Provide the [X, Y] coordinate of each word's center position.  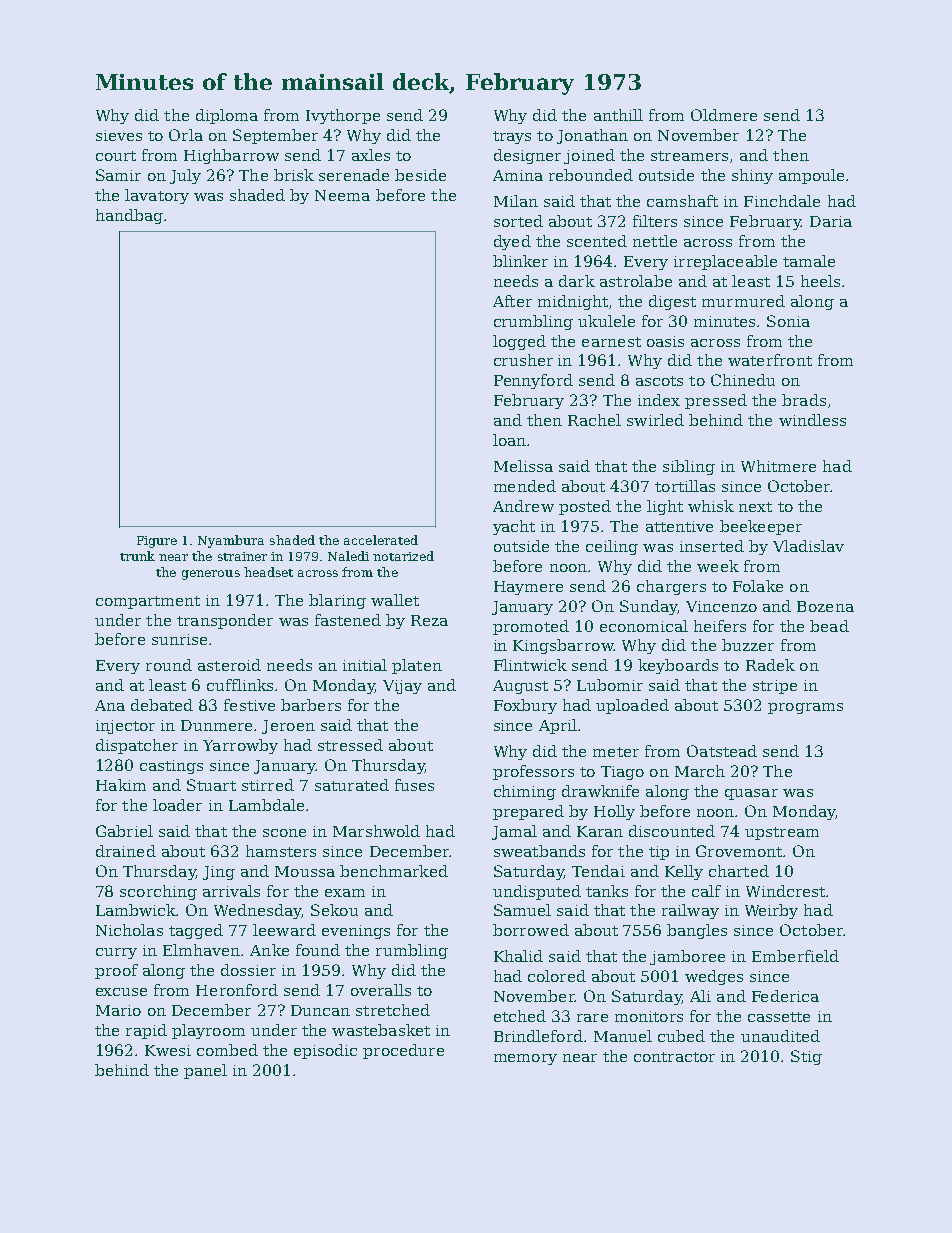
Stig [806, 1057]
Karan [600, 831]
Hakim [121, 785]
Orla [186, 135]
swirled [655, 420]
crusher [523, 360]
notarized [403, 556]
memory [525, 1059]
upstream [782, 833]
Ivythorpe [343, 116]
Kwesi [168, 1050]
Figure [157, 542]
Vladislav [808, 546]
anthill [618, 115]
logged [519, 342]
